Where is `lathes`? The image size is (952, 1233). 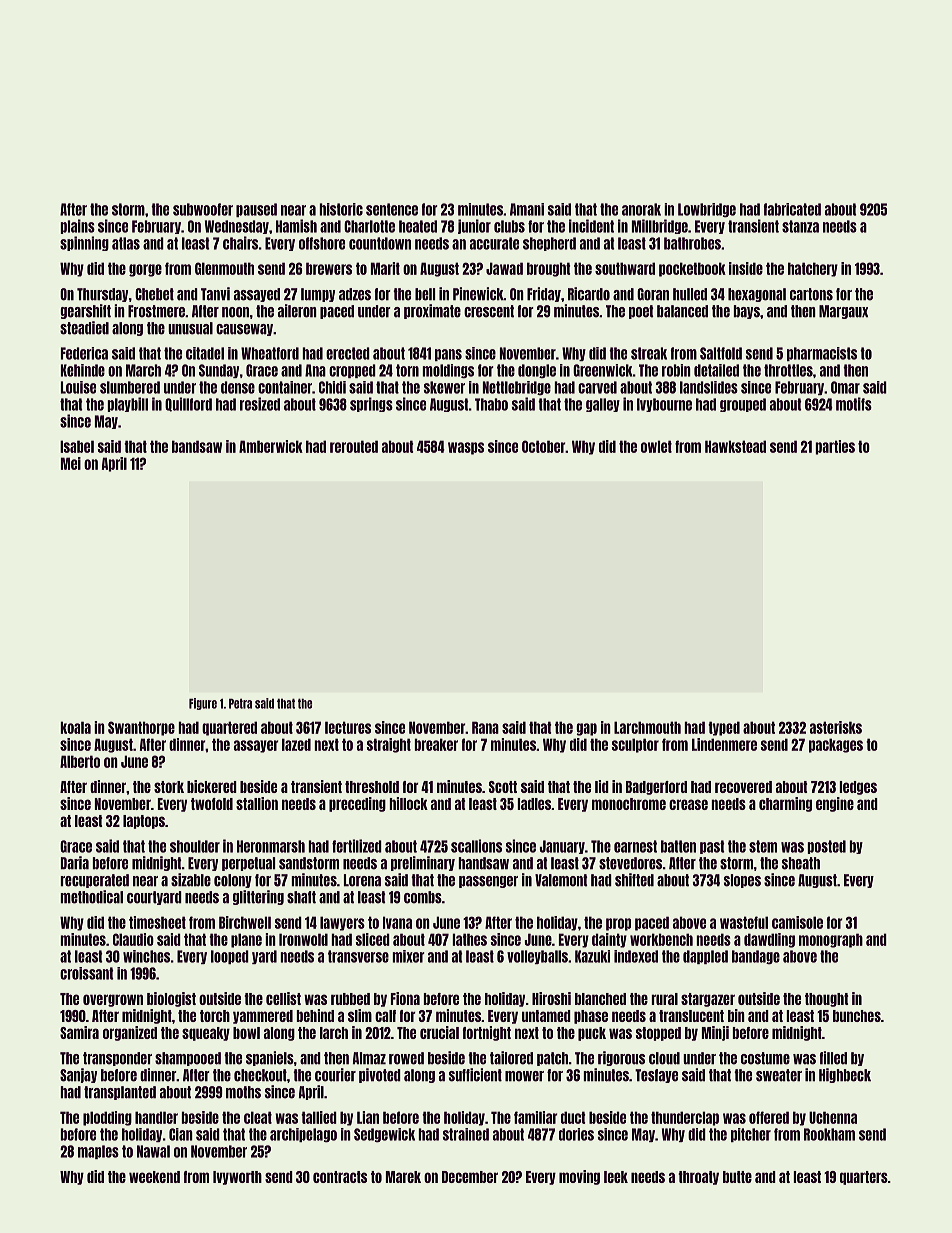
lathes is located at coordinates (469, 939).
